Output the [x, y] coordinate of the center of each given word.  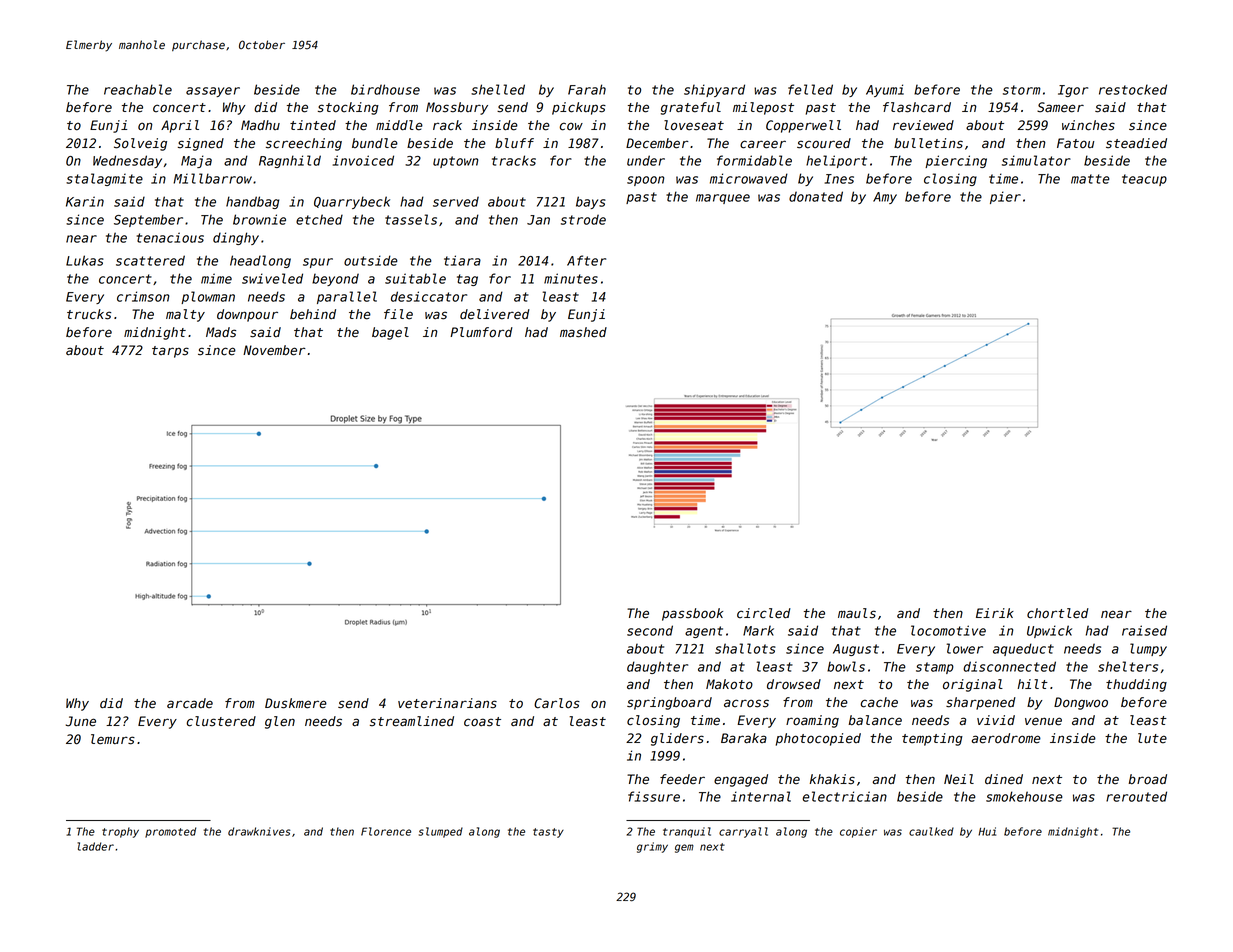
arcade [190, 703]
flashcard [917, 107]
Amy [885, 198]
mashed [583, 332]
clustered [221, 721]
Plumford [481, 332]
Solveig [140, 144]
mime [216, 278]
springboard [669, 703]
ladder [95, 846]
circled [764, 613]
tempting [932, 739]
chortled [1058, 613]
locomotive [948, 630]
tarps [170, 352]
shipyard [714, 90]
